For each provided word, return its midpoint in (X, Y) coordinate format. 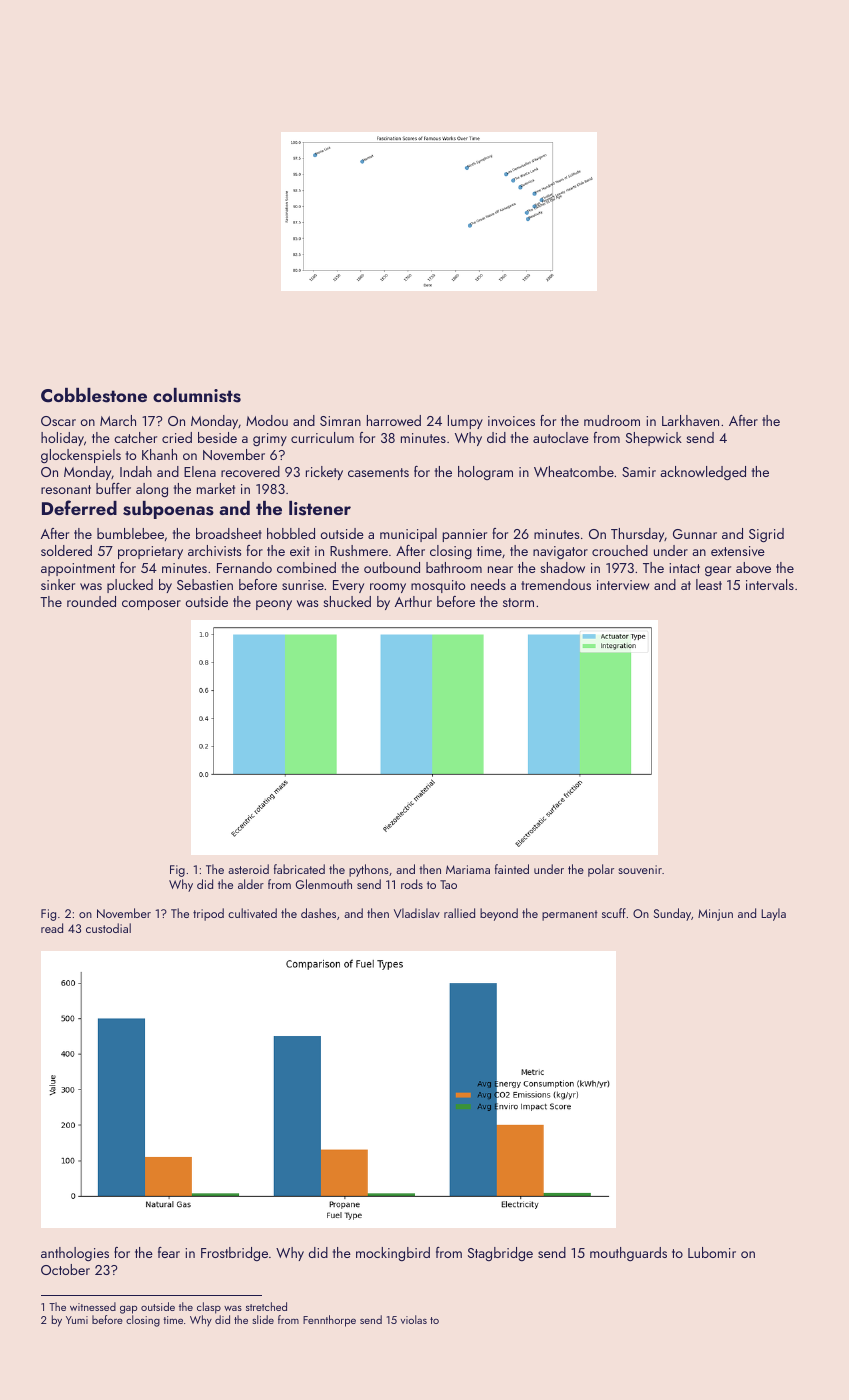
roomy (388, 588)
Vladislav (417, 913)
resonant (66, 489)
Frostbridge (234, 1254)
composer (151, 605)
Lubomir (712, 1252)
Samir (639, 472)
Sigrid (766, 535)
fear (169, 1252)
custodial (108, 928)
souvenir (640, 869)
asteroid (248, 869)
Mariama (468, 869)
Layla (773, 914)
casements (378, 472)
